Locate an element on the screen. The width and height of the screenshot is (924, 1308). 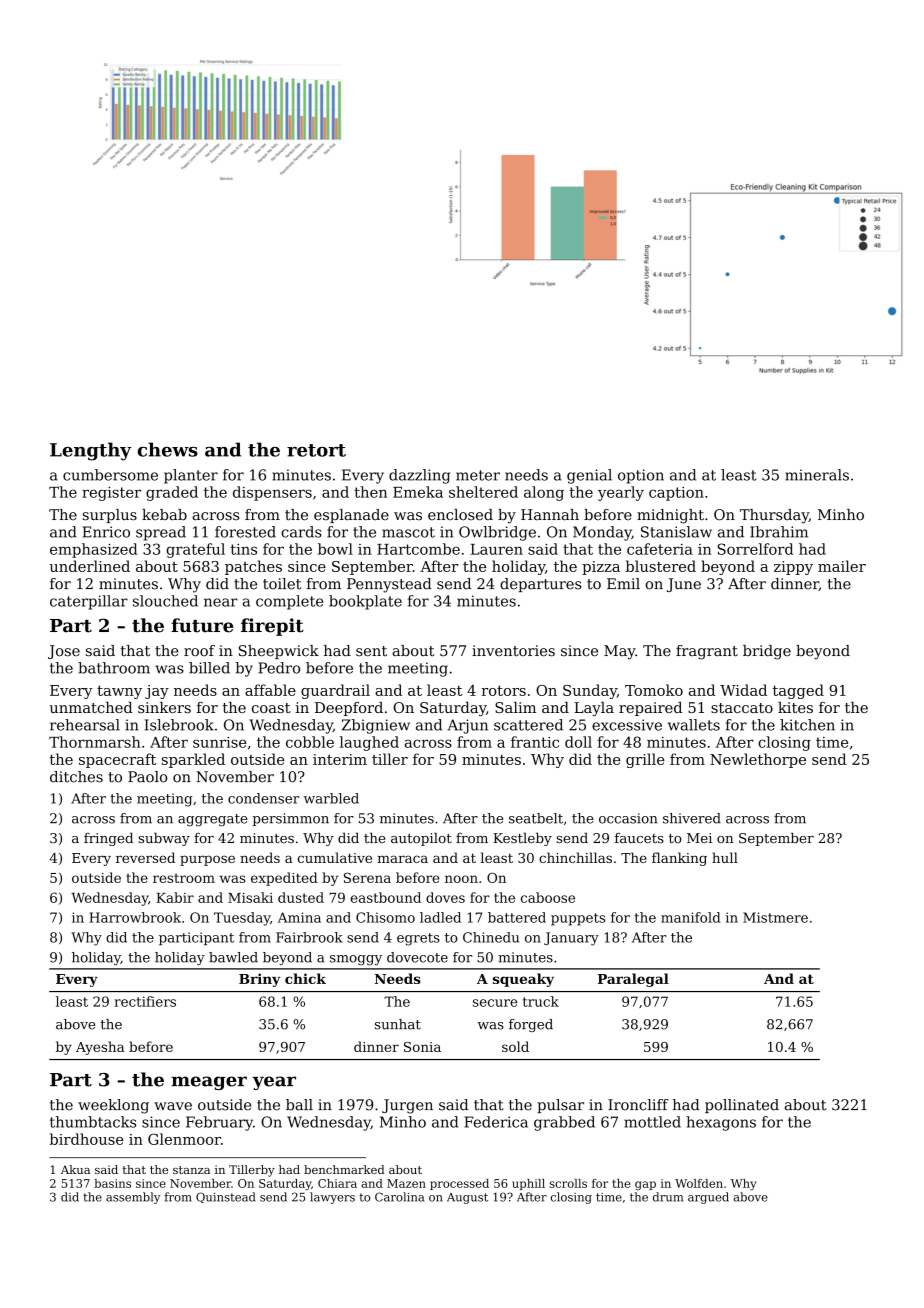
Quinstead is located at coordinates (225, 1197).
